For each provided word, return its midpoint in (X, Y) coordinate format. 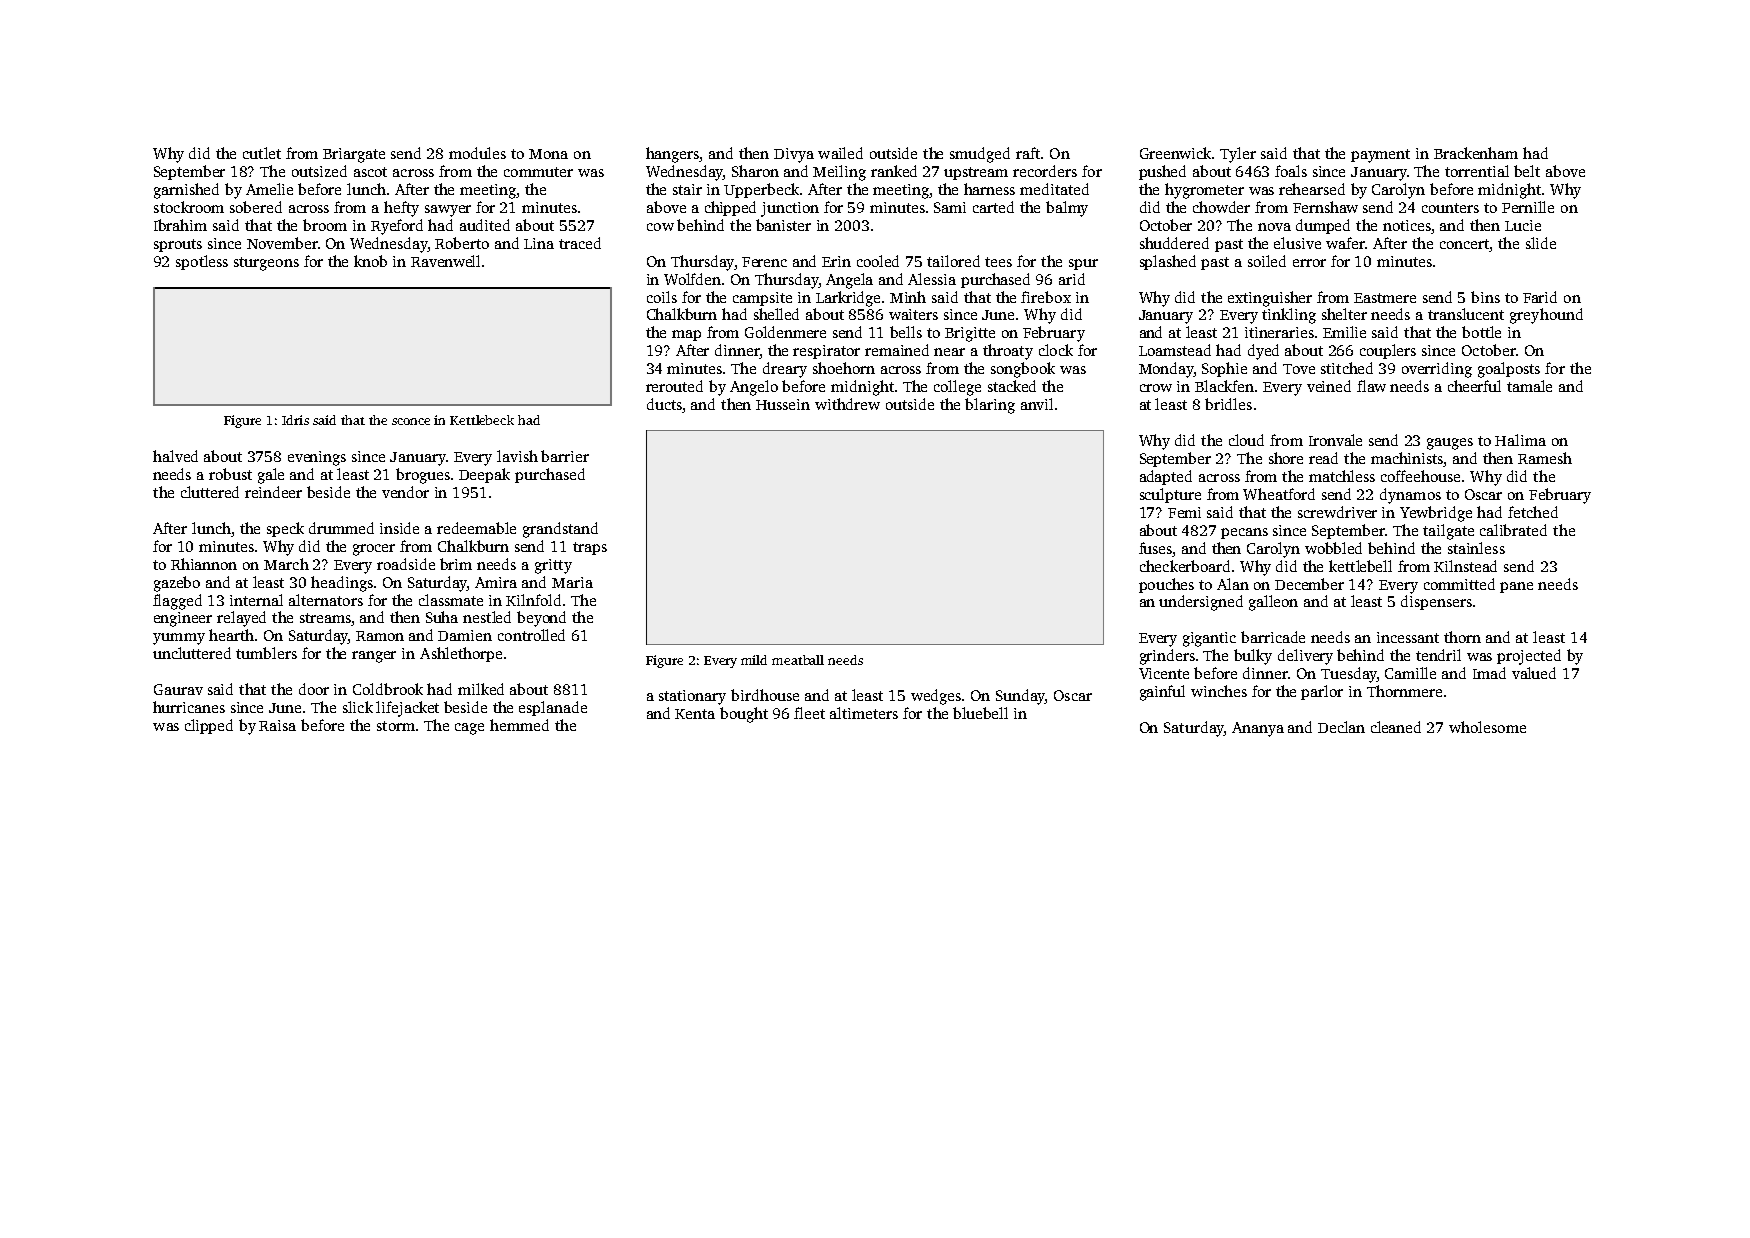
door (314, 689)
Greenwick (1175, 153)
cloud (1246, 440)
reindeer (273, 492)
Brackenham (1476, 153)
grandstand (560, 530)
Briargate (354, 155)
